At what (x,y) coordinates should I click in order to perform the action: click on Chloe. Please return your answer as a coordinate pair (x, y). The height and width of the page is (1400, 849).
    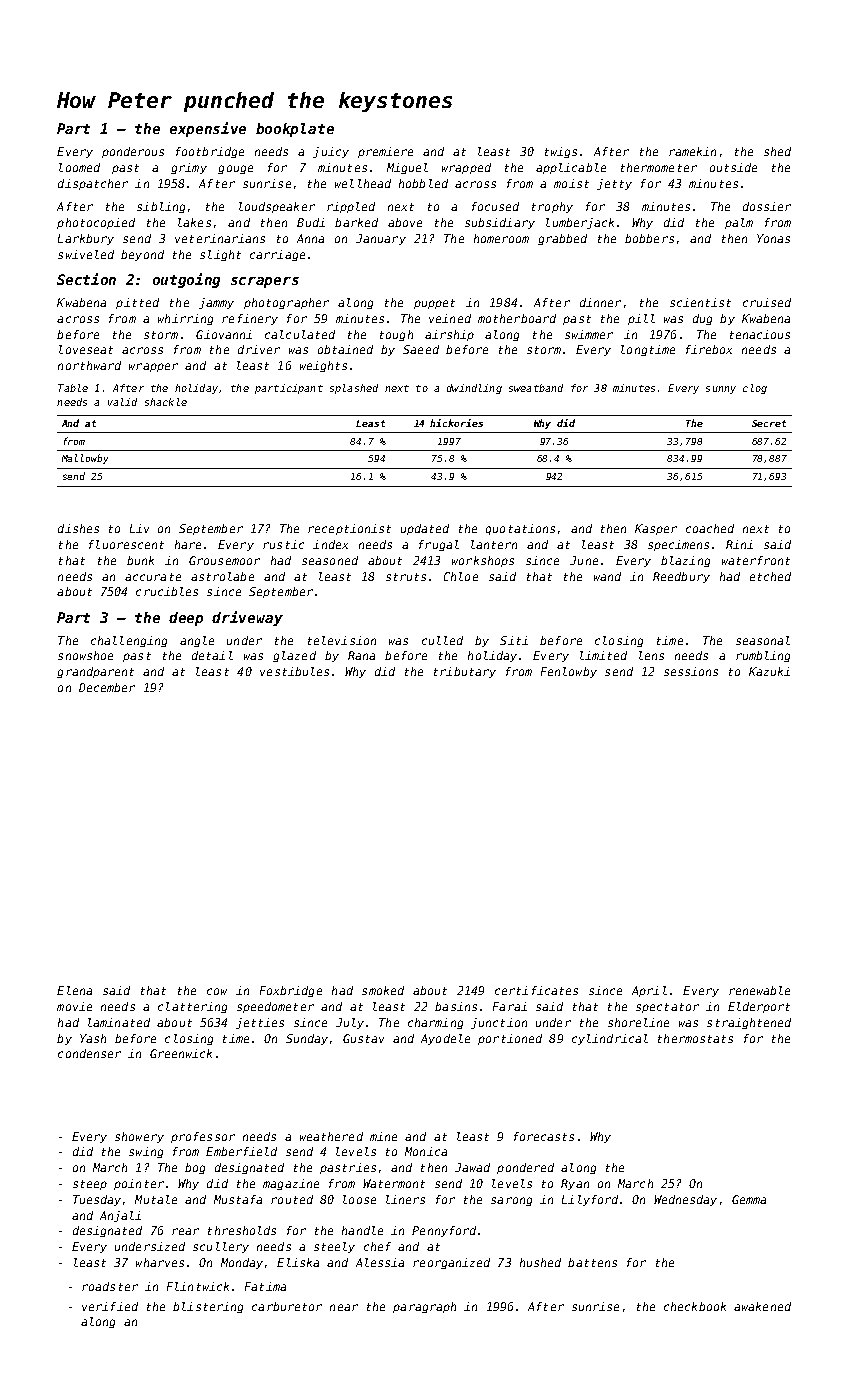
    Looking at the image, I should click on (461, 576).
